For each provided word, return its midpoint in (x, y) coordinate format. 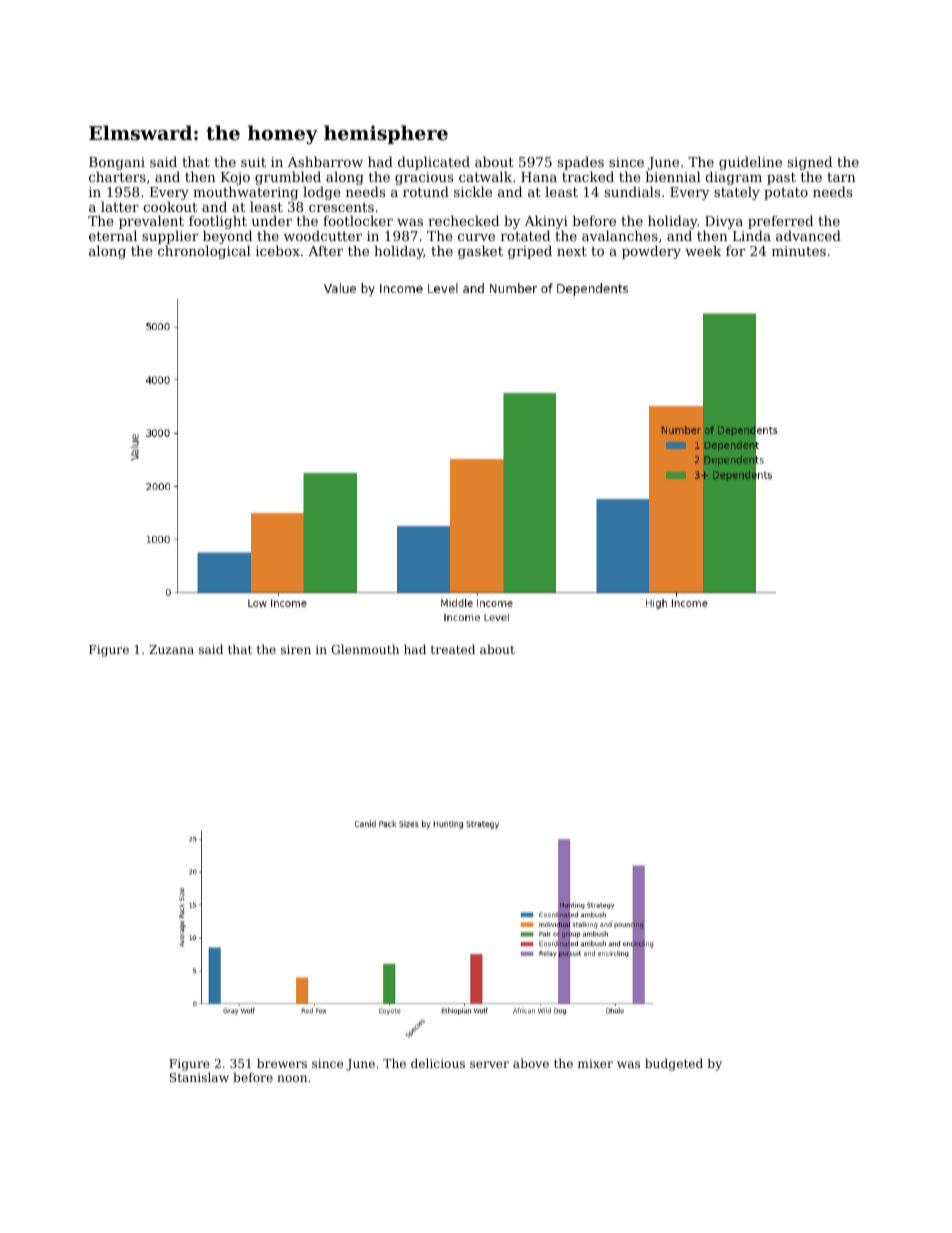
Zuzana (171, 649)
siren (296, 649)
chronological (204, 252)
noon (292, 1078)
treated (453, 649)
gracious (424, 178)
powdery (651, 252)
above (531, 1063)
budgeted (674, 1064)
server (489, 1064)
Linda (752, 236)
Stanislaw (199, 1077)
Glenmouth (365, 649)
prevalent (151, 223)
